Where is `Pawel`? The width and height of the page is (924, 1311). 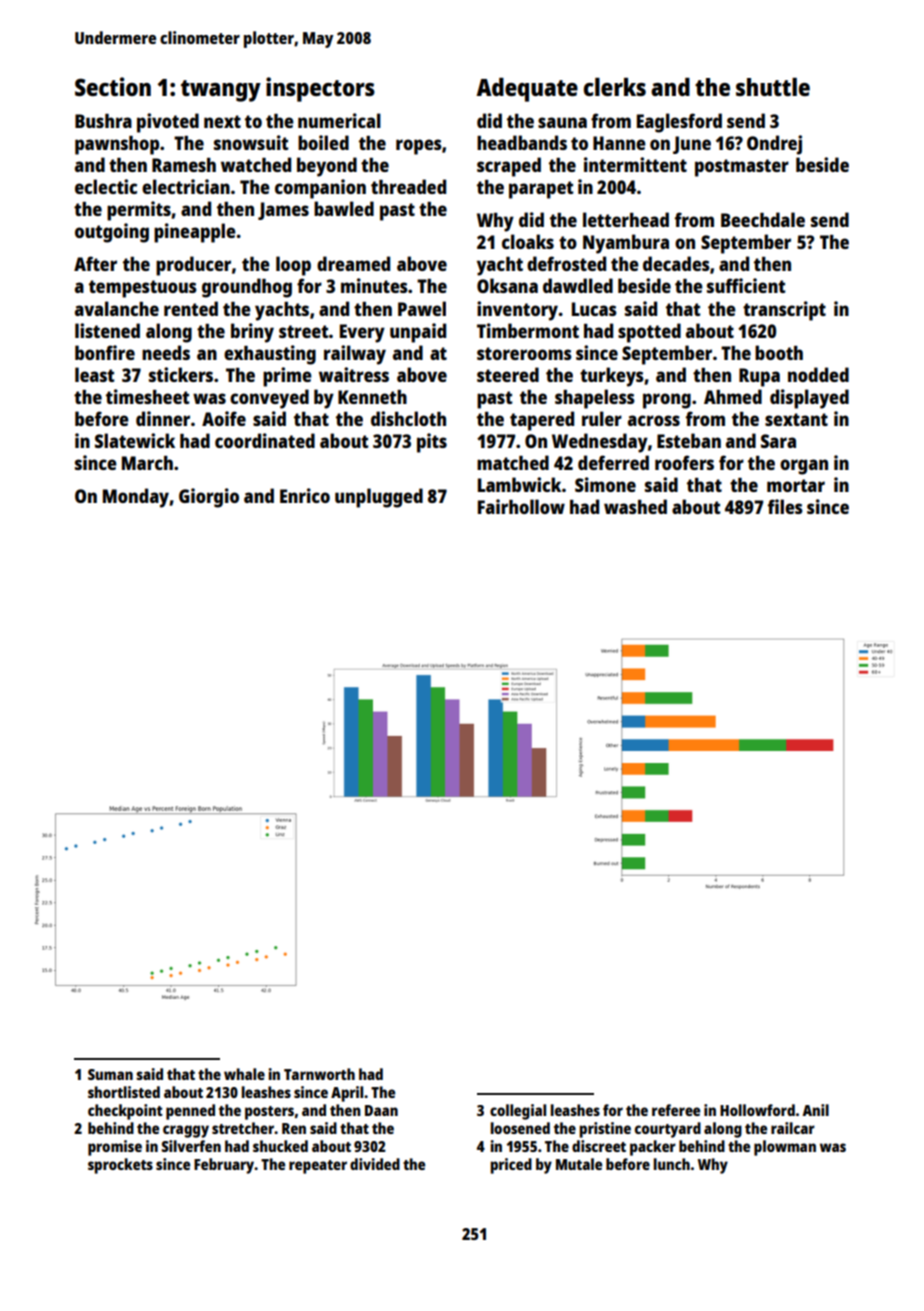 Pawel is located at coordinates (422, 308).
